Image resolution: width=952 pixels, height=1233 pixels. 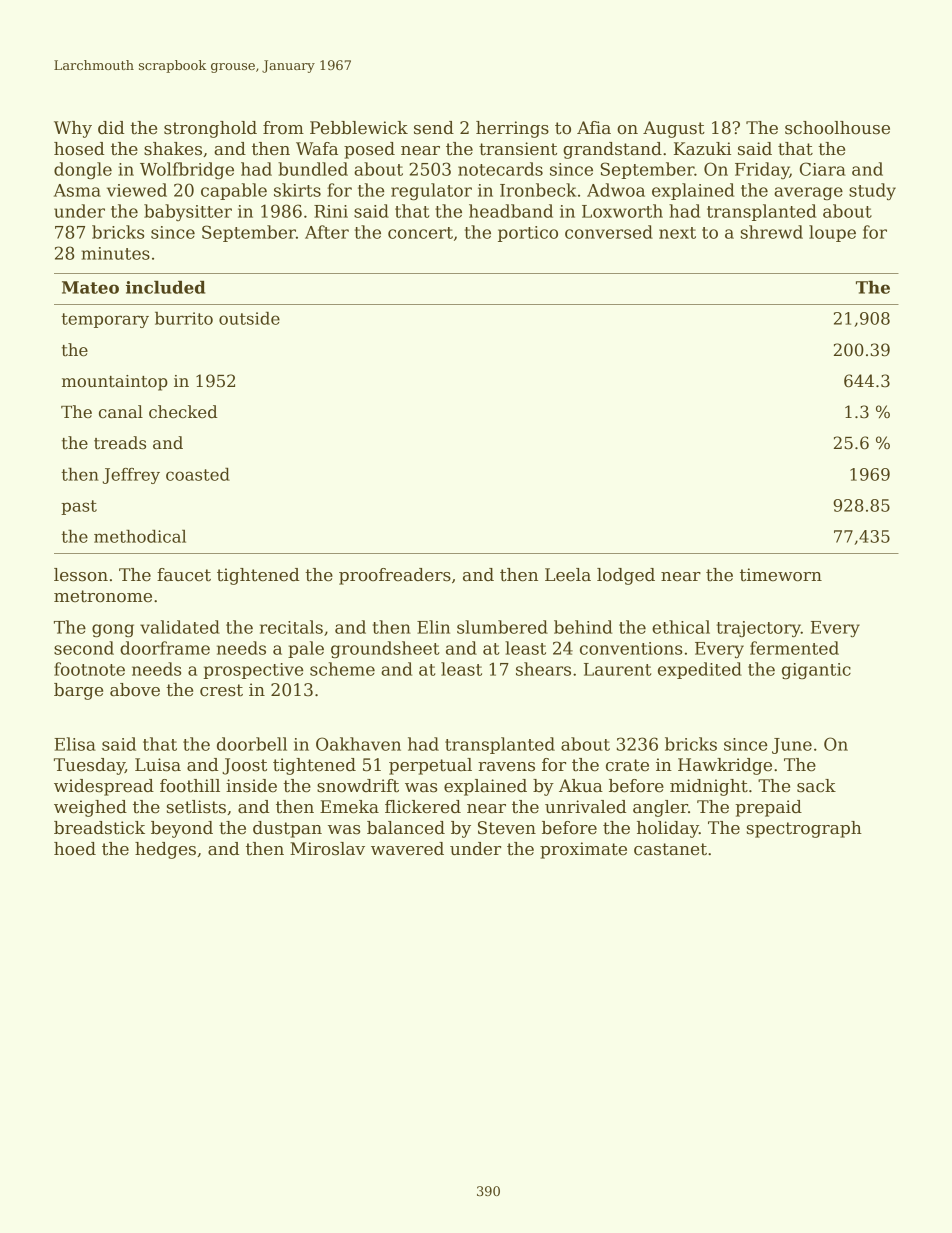 What do you see at coordinates (568, 575) in the image?
I see `Leela` at bounding box center [568, 575].
